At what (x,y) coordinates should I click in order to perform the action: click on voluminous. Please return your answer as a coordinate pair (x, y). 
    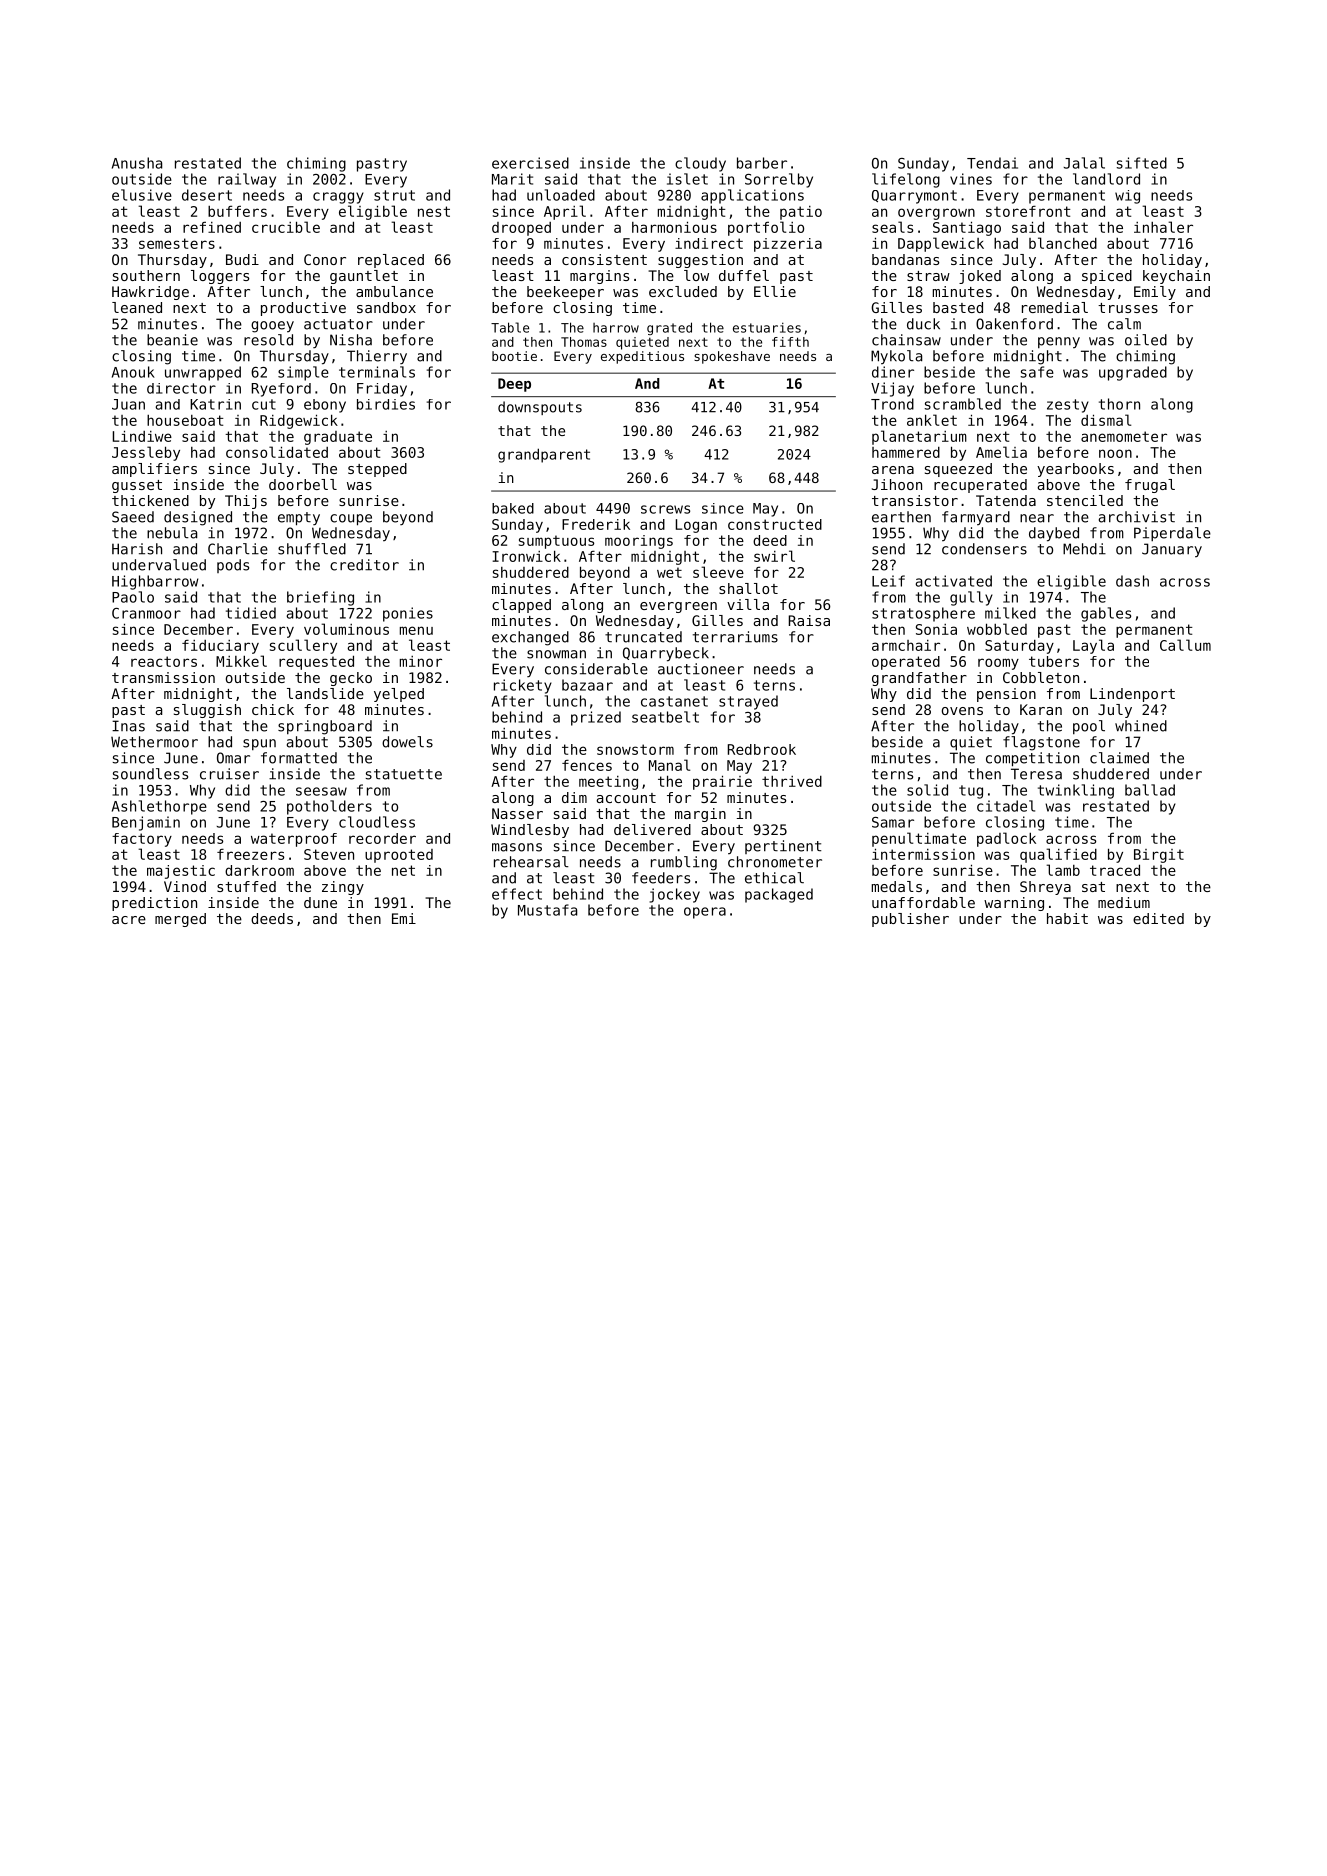
    Looking at the image, I should click on (346, 629).
